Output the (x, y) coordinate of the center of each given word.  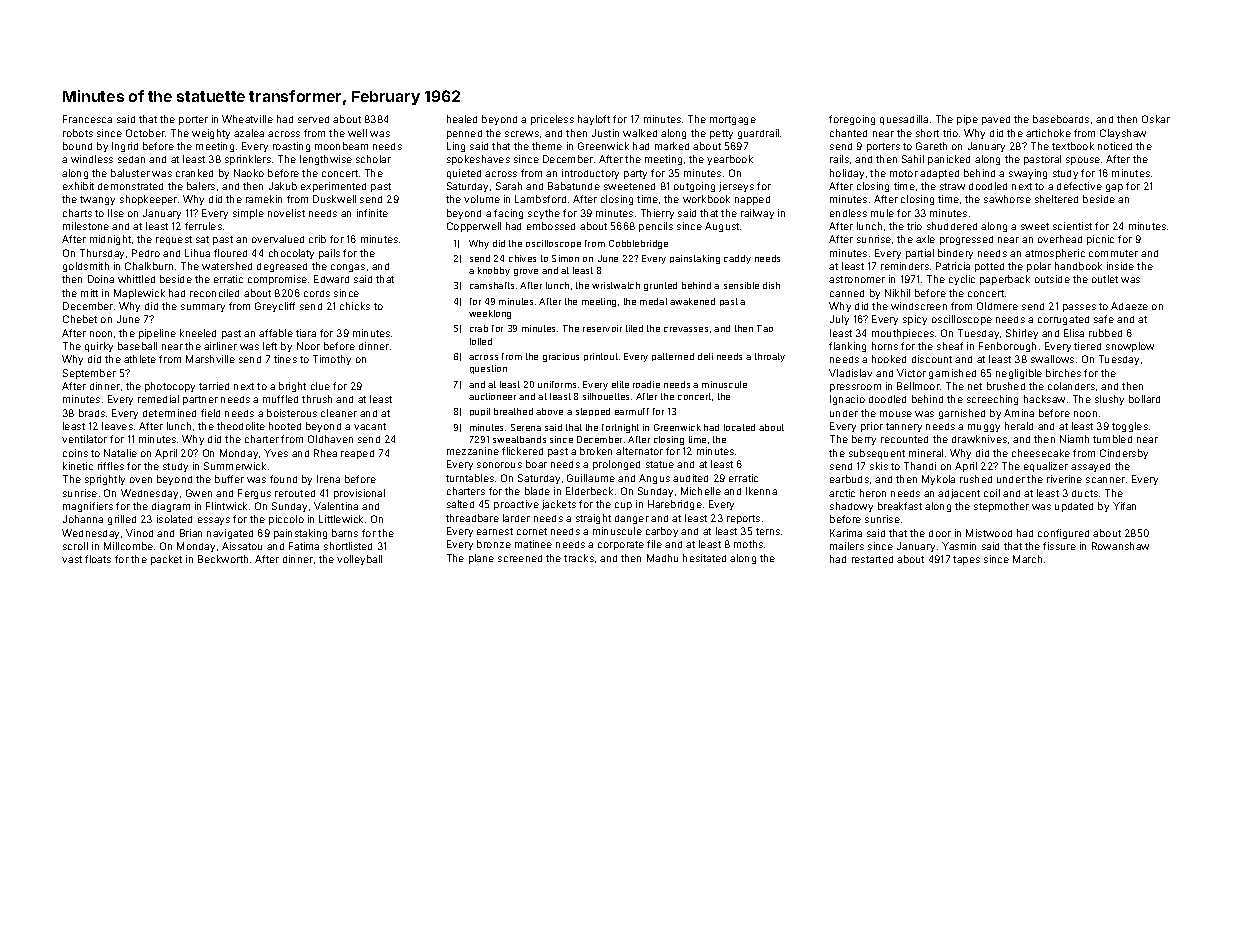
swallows (1052, 359)
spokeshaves (478, 160)
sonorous (499, 465)
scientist (1072, 226)
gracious (561, 357)
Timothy (332, 360)
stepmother (1001, 507)
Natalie (120, 453)
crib (317, 239)
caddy (737, 259)
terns (768, 531)
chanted (848, 133)
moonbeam (341, 146)
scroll (75, 546)
